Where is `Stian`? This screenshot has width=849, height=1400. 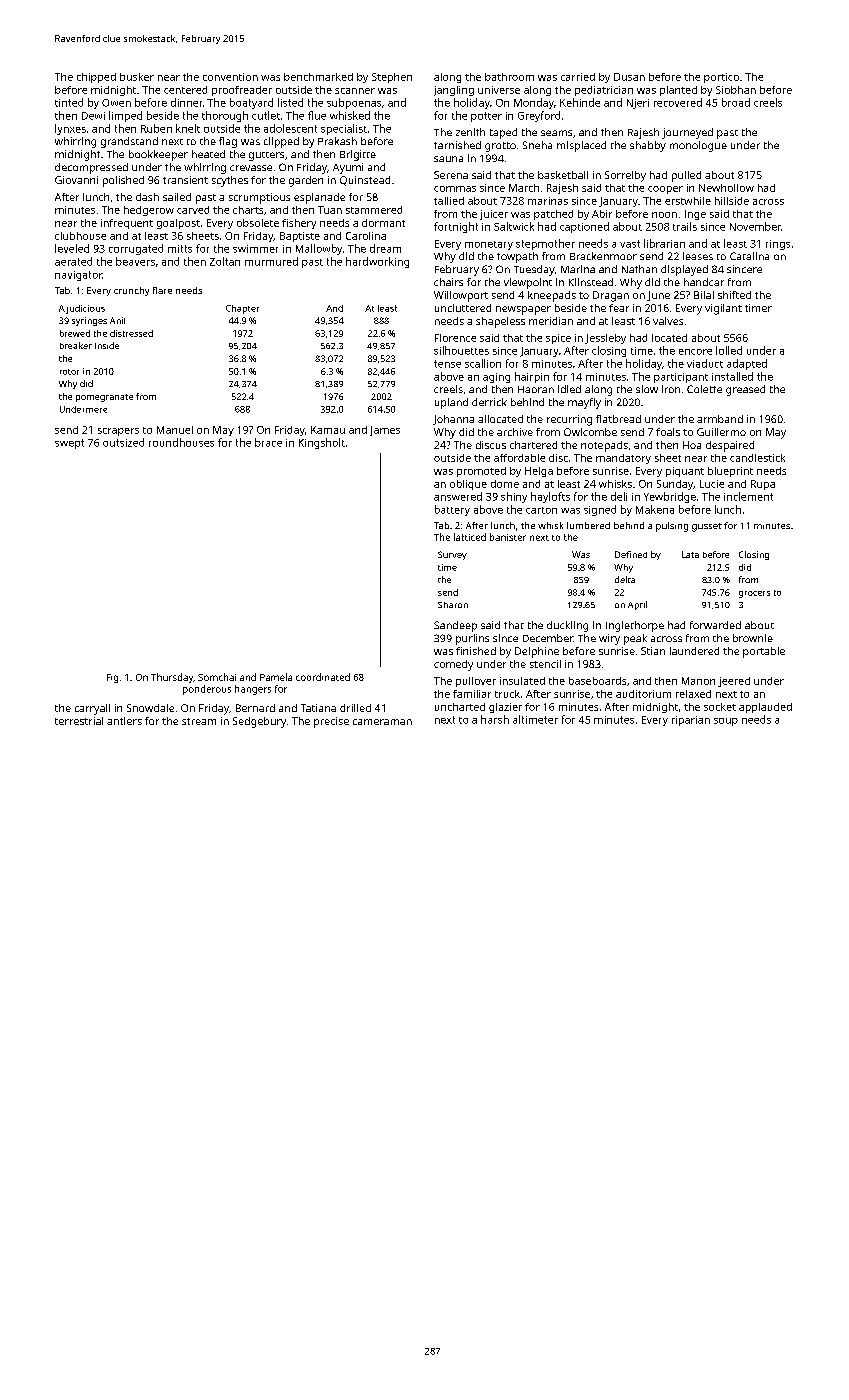
Stian is located at coordinates (653, 651).
